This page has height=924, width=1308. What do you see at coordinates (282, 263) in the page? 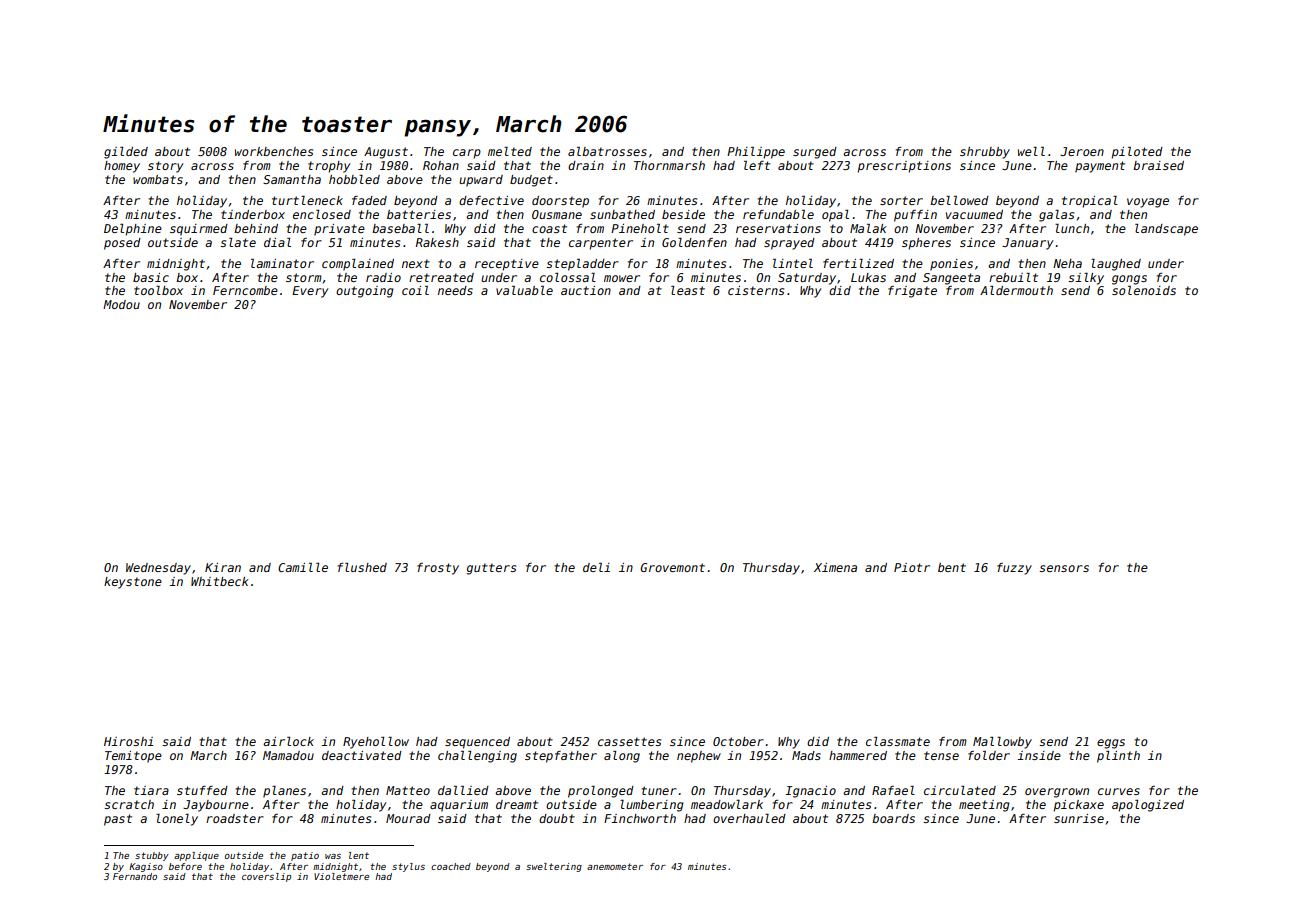
I see `laminator` at bounding box center [282, 263].
